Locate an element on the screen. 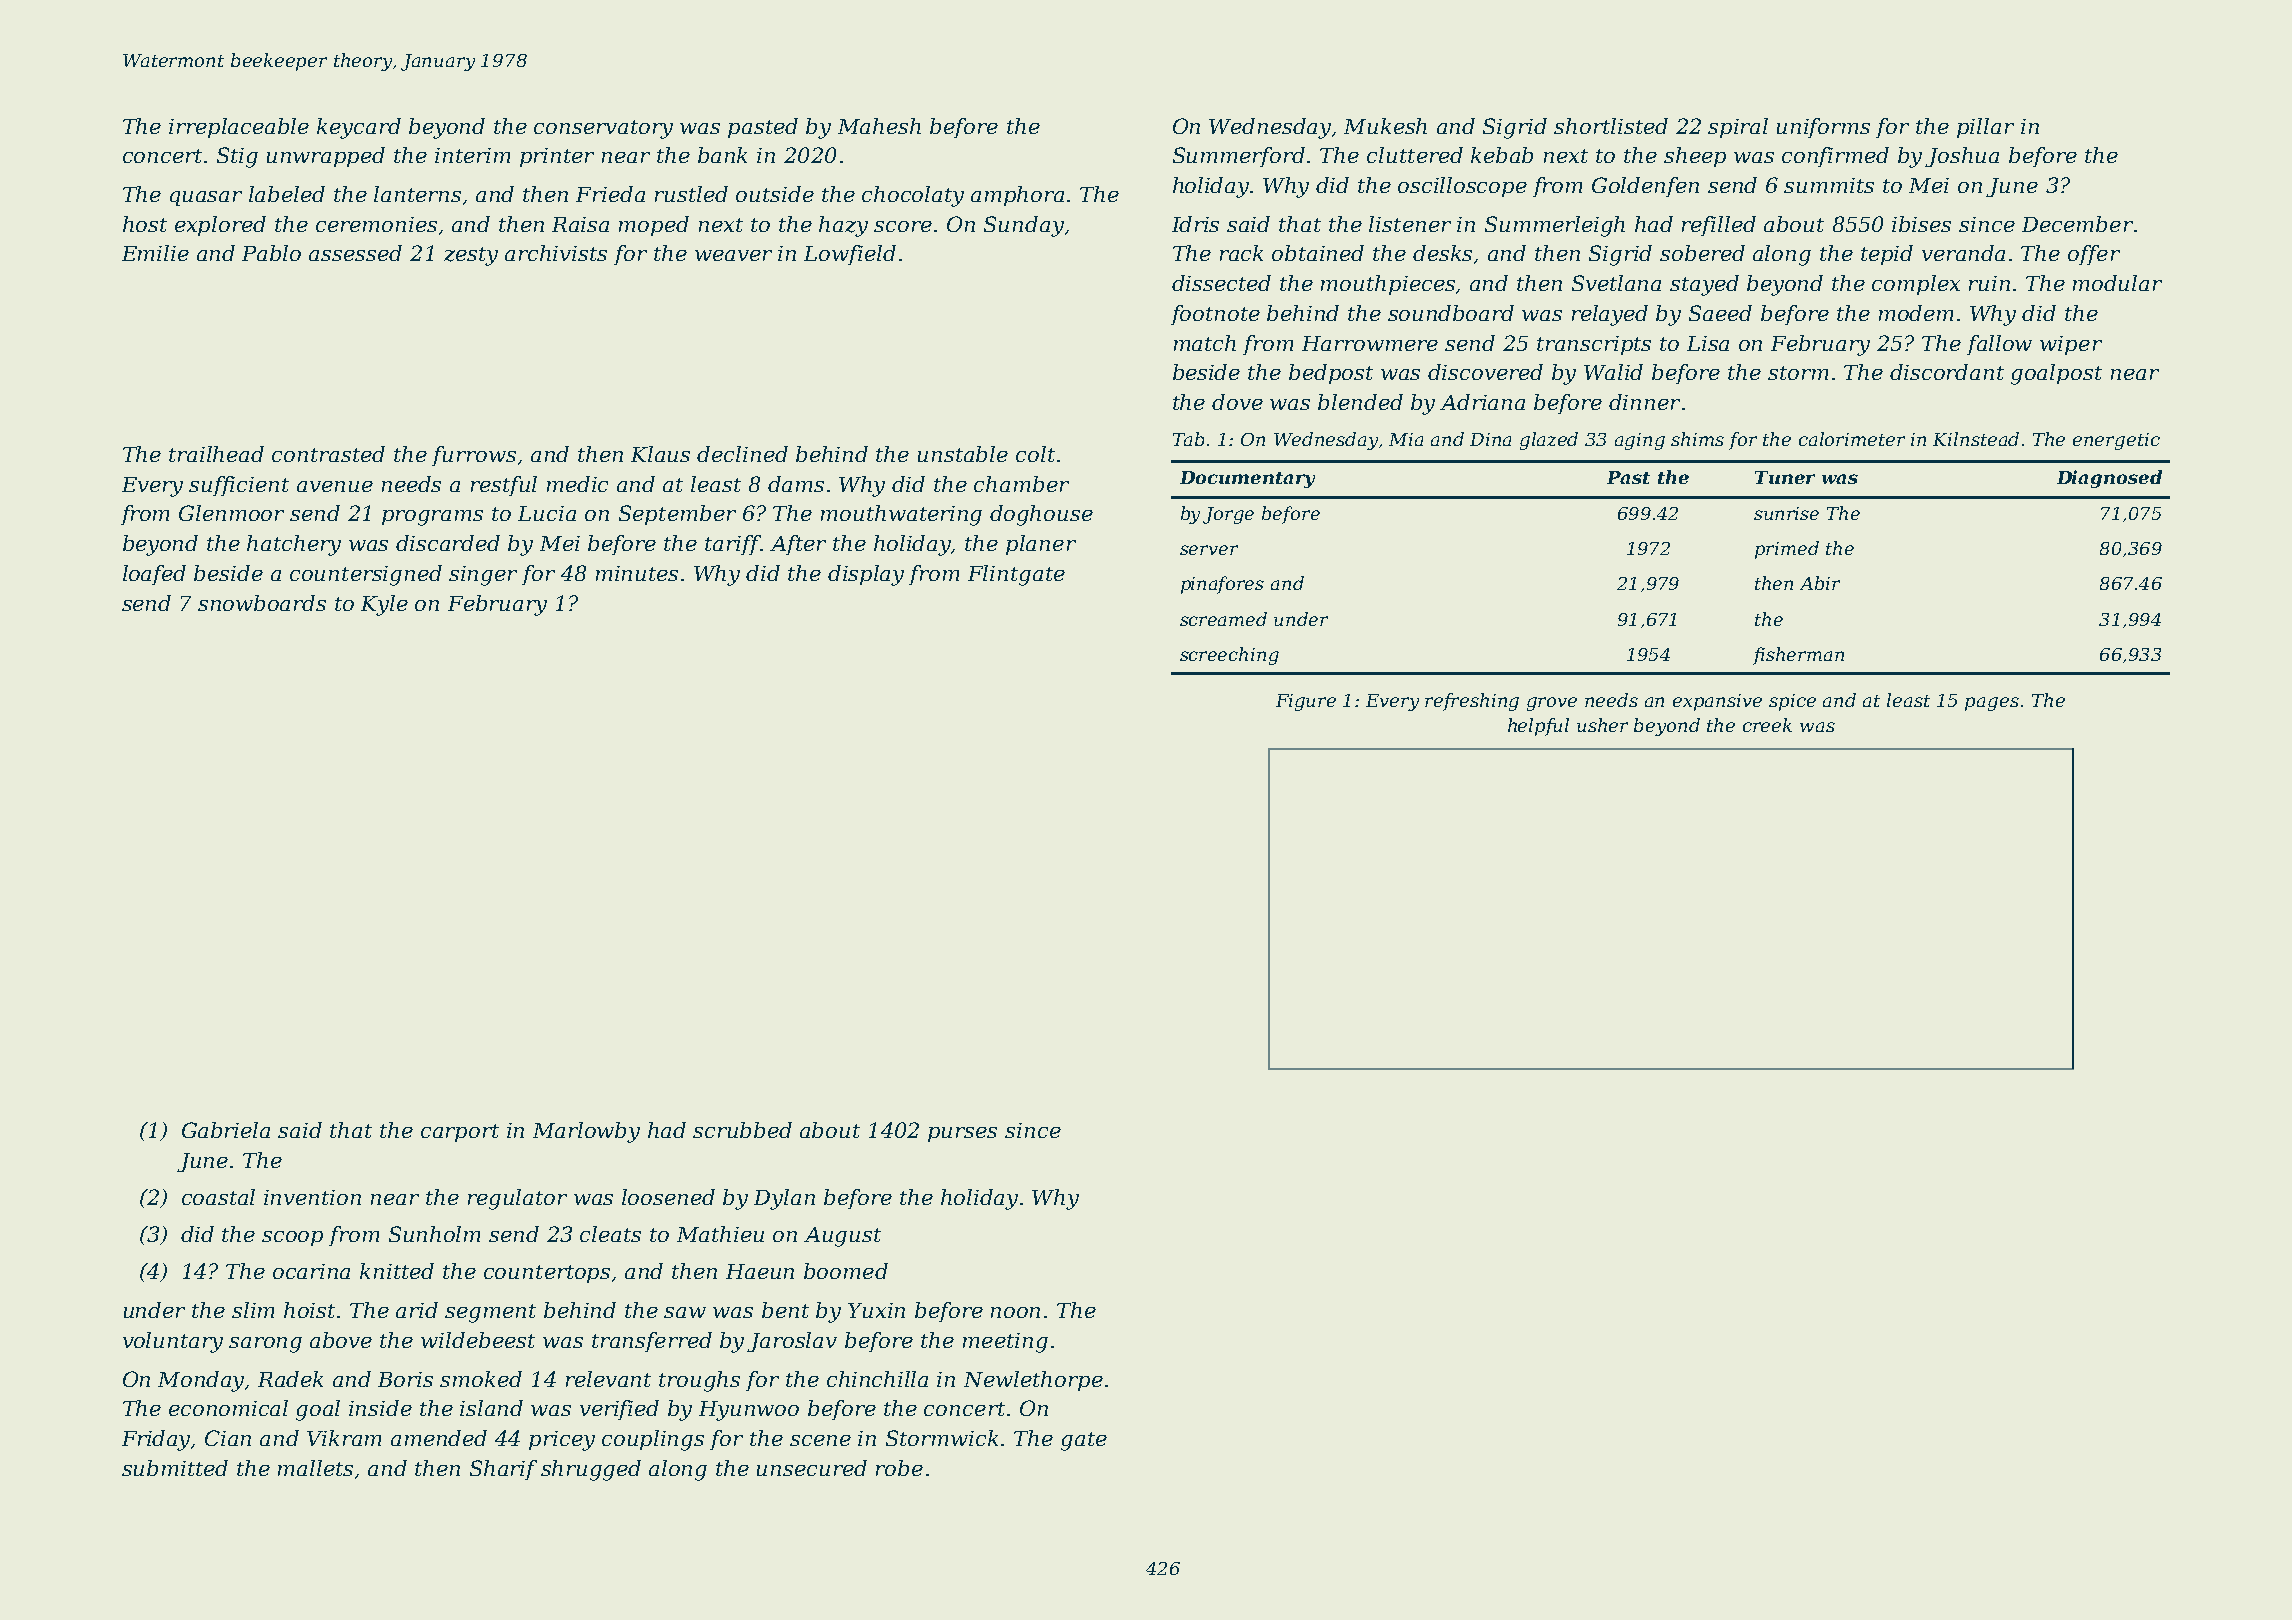  purses is located at coordinates (962, 1134).
